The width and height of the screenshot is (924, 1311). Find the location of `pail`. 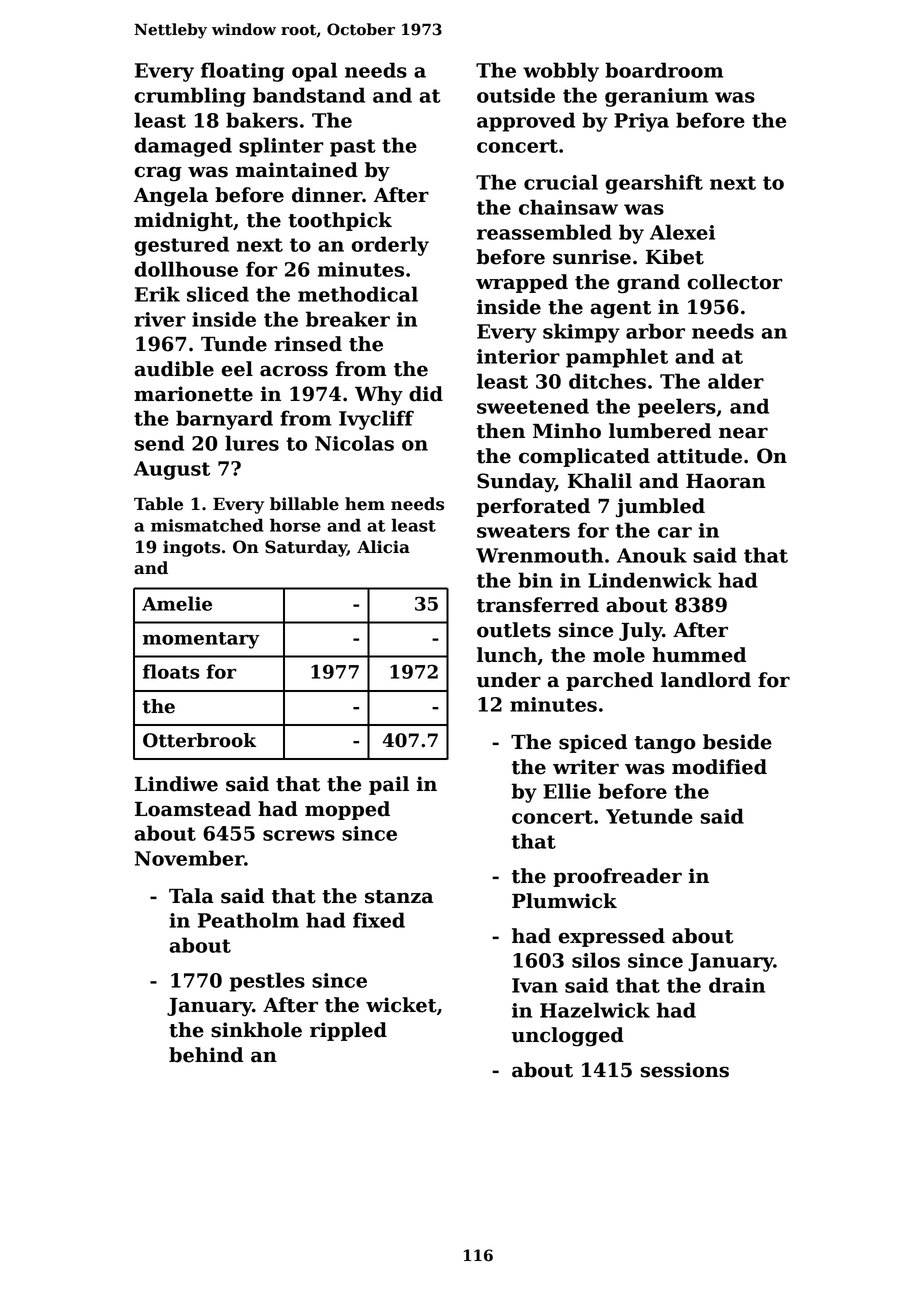

pail is located at coordinates (389, 785).
